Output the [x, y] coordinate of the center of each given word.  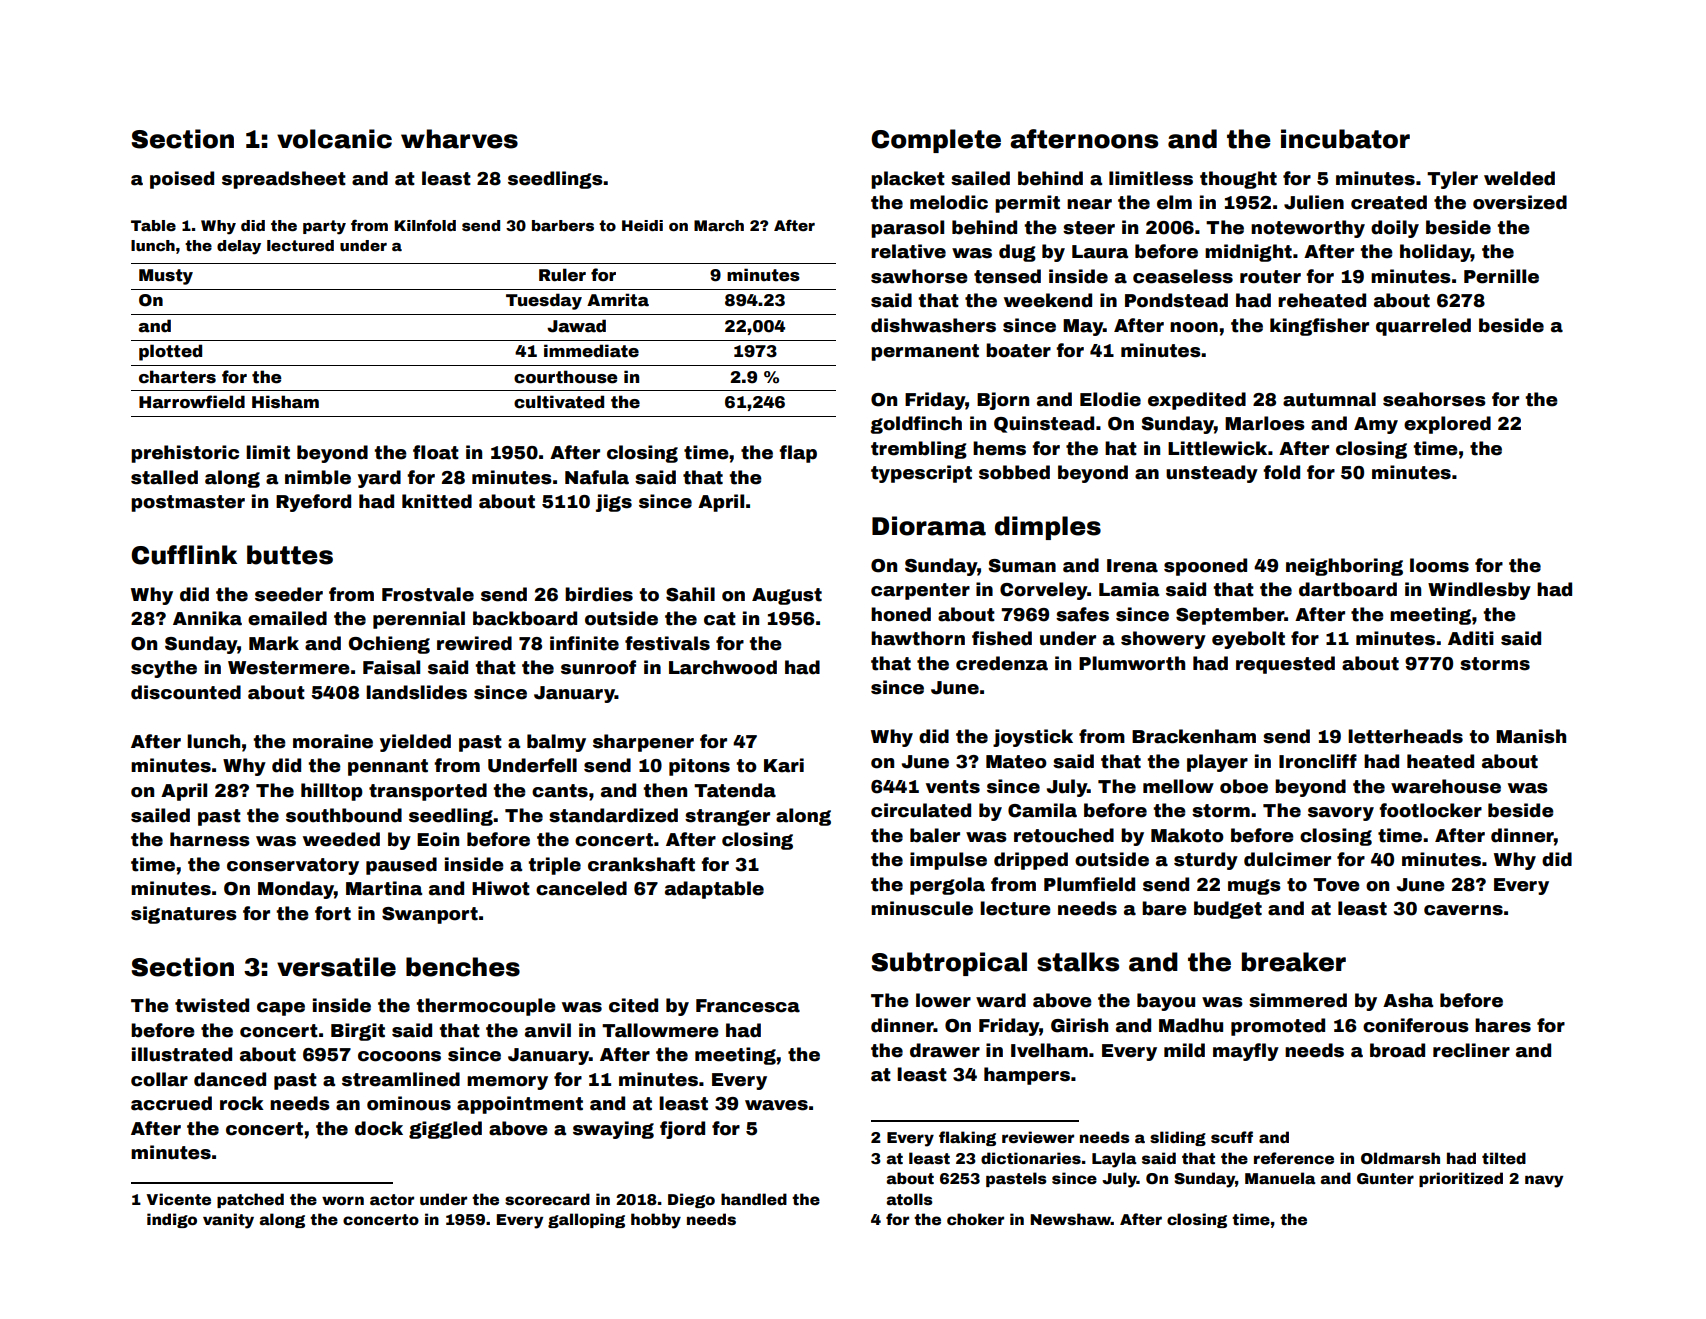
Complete [936, 141]
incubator [1345, 139]
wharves [459, 139]
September [1230, 616]
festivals [667, 643]
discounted [186, 692]
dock [379, 1128]
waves [776, 1105]
